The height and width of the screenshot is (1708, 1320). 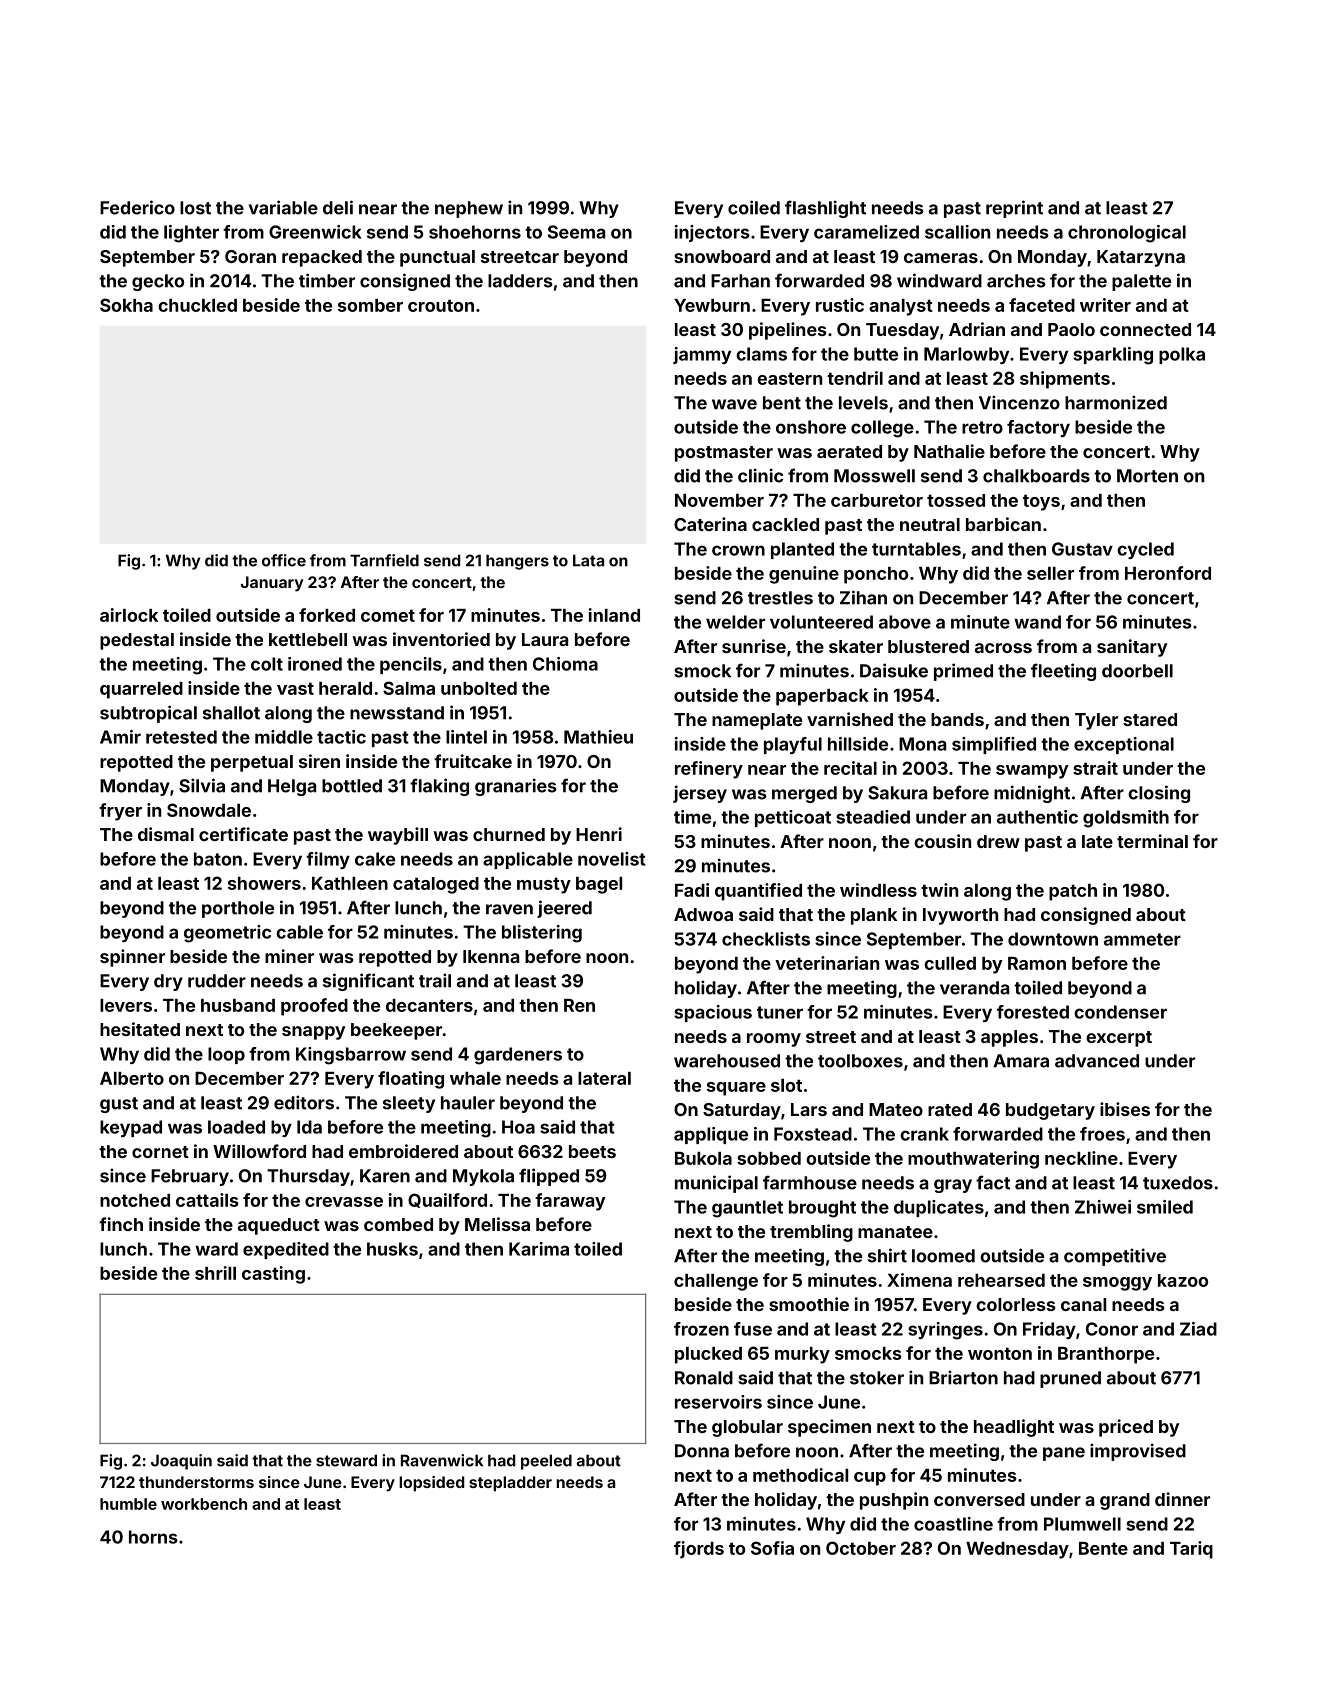 What do you see at coordinates (197, 305) in the screenshot?
I see `chuckled` at bounding box center [197, 305].
